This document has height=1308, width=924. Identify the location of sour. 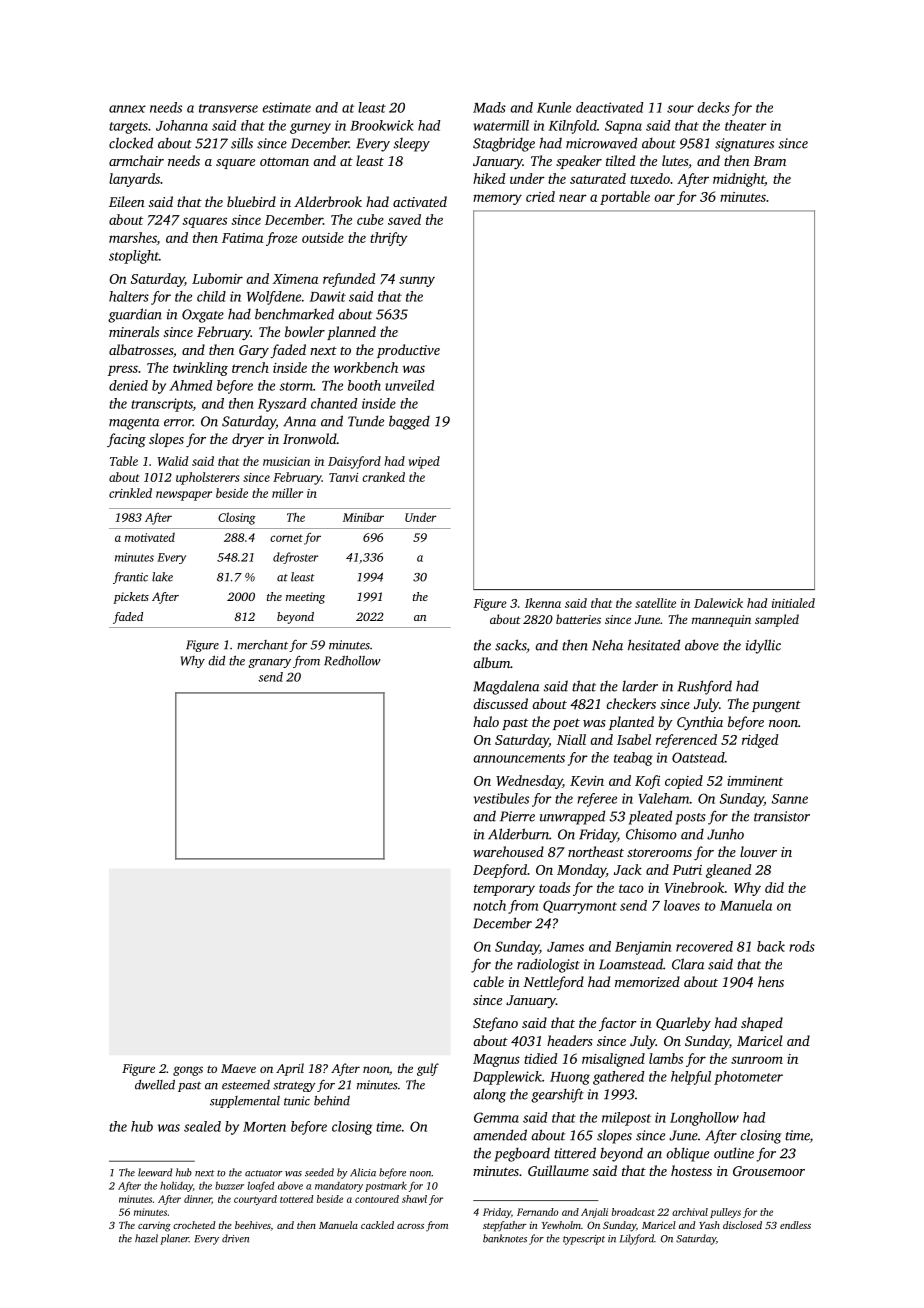
(680, 109).
